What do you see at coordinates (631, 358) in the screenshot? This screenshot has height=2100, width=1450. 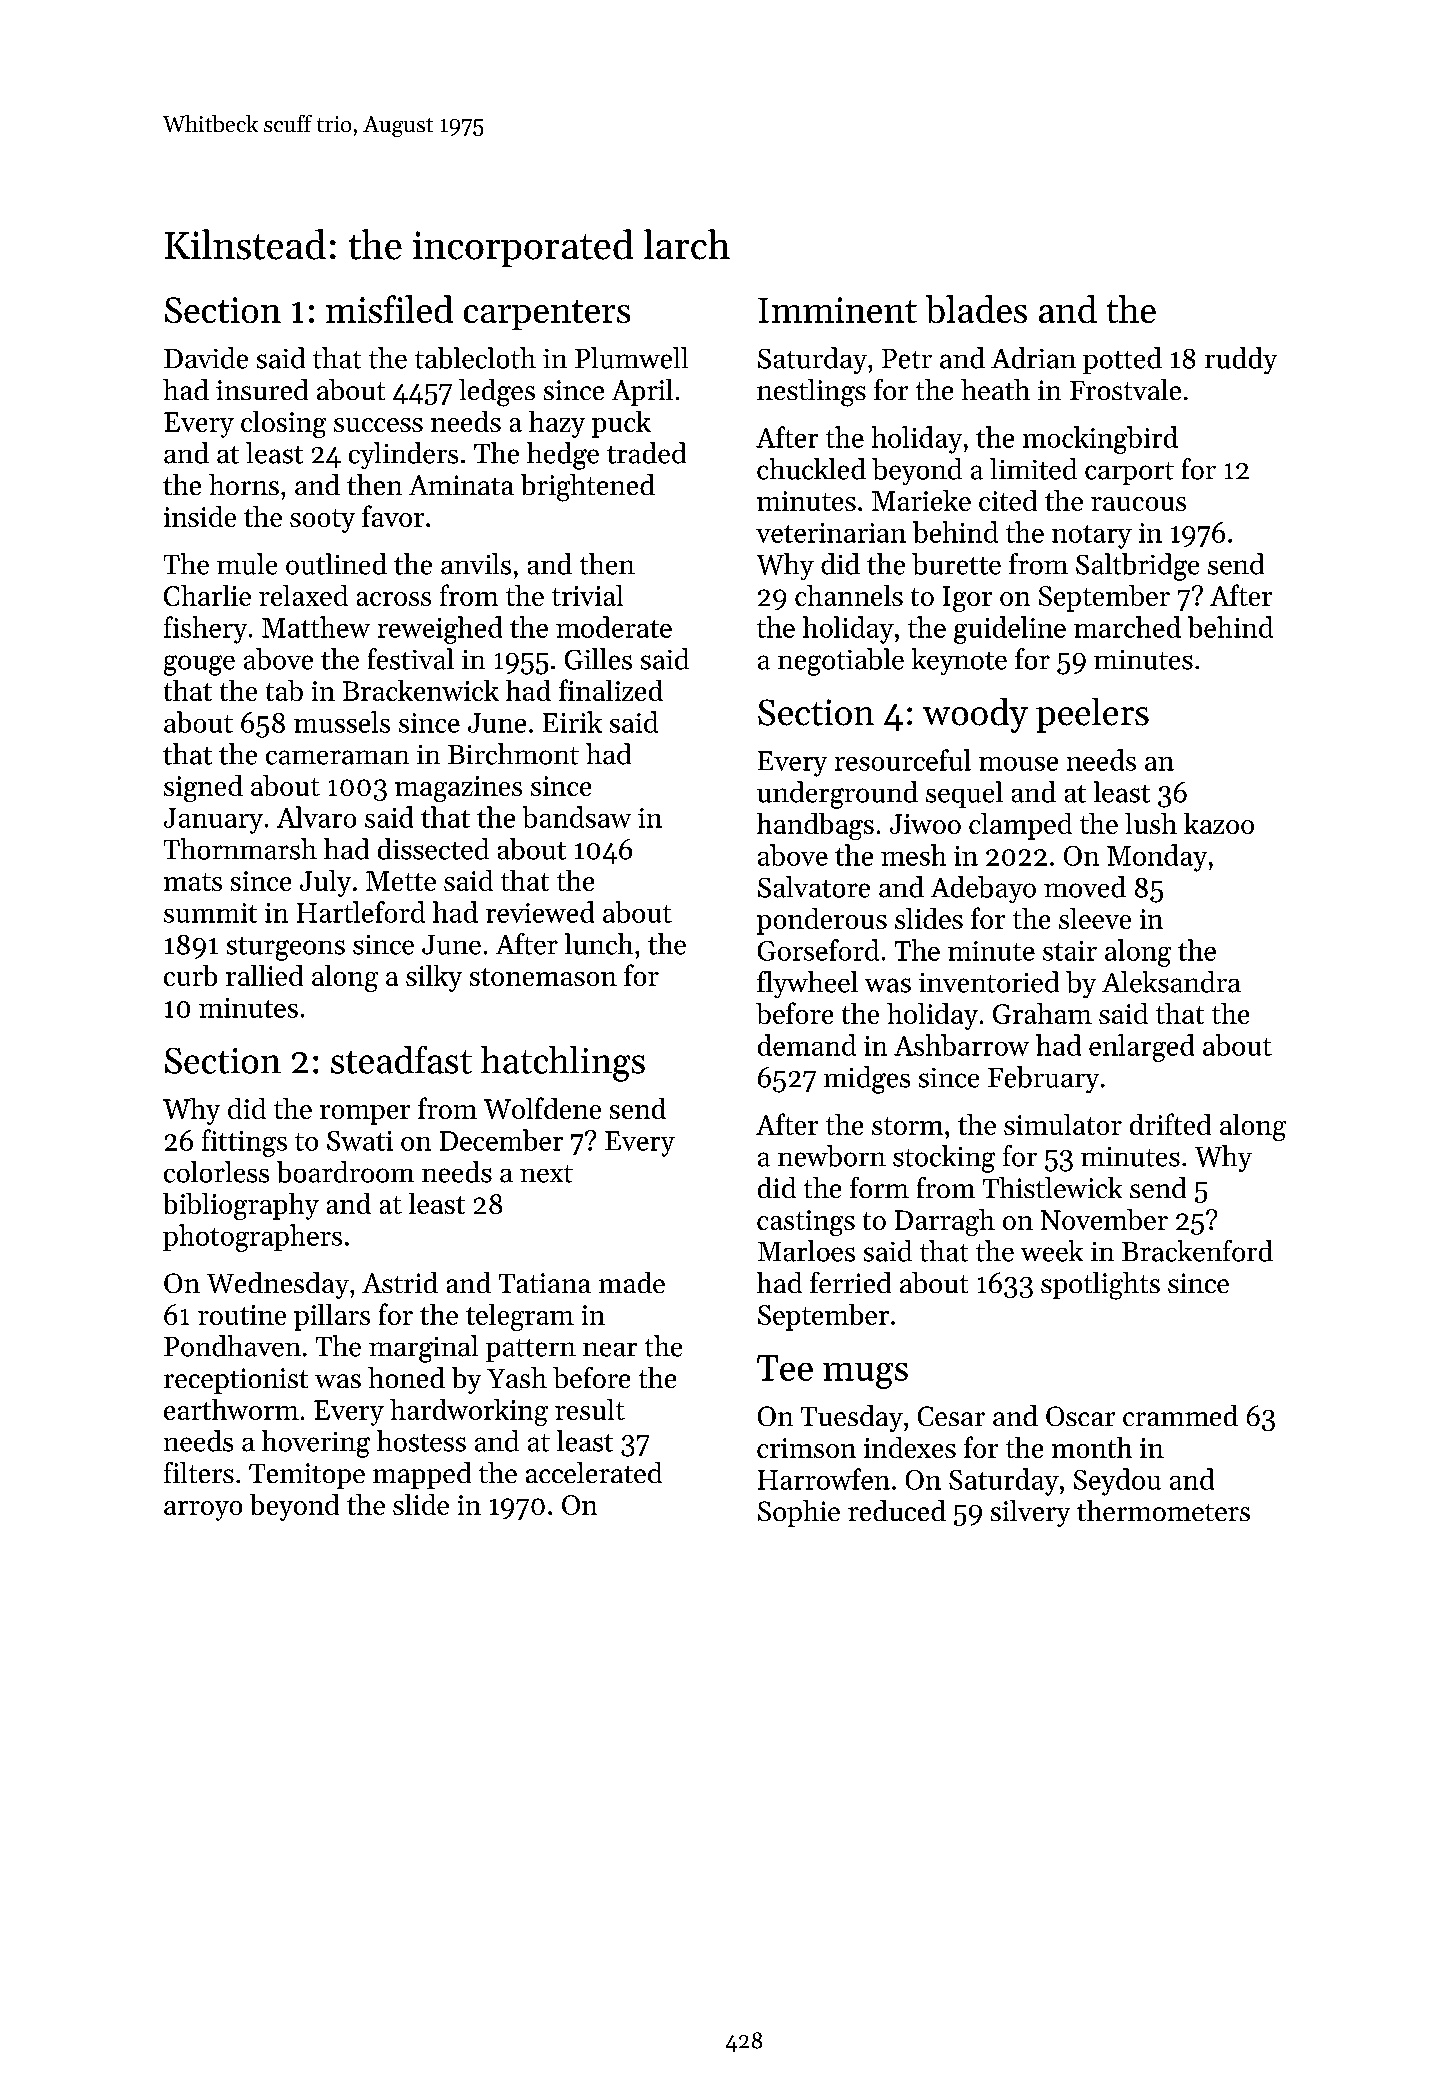 I see `Plumwell` at bounding box center [631, 358].
